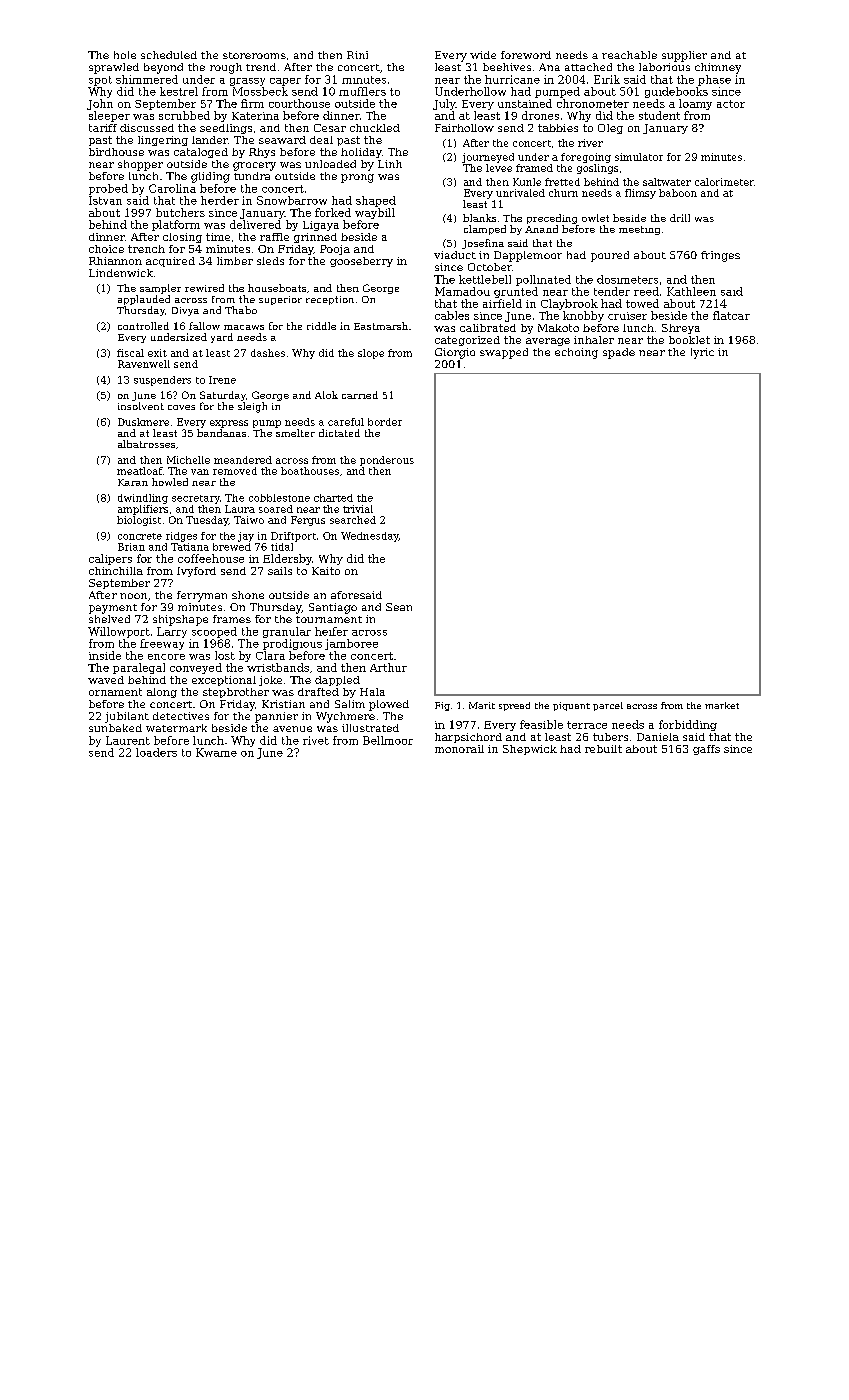  I want to click on foreword, so click(526, 55).
